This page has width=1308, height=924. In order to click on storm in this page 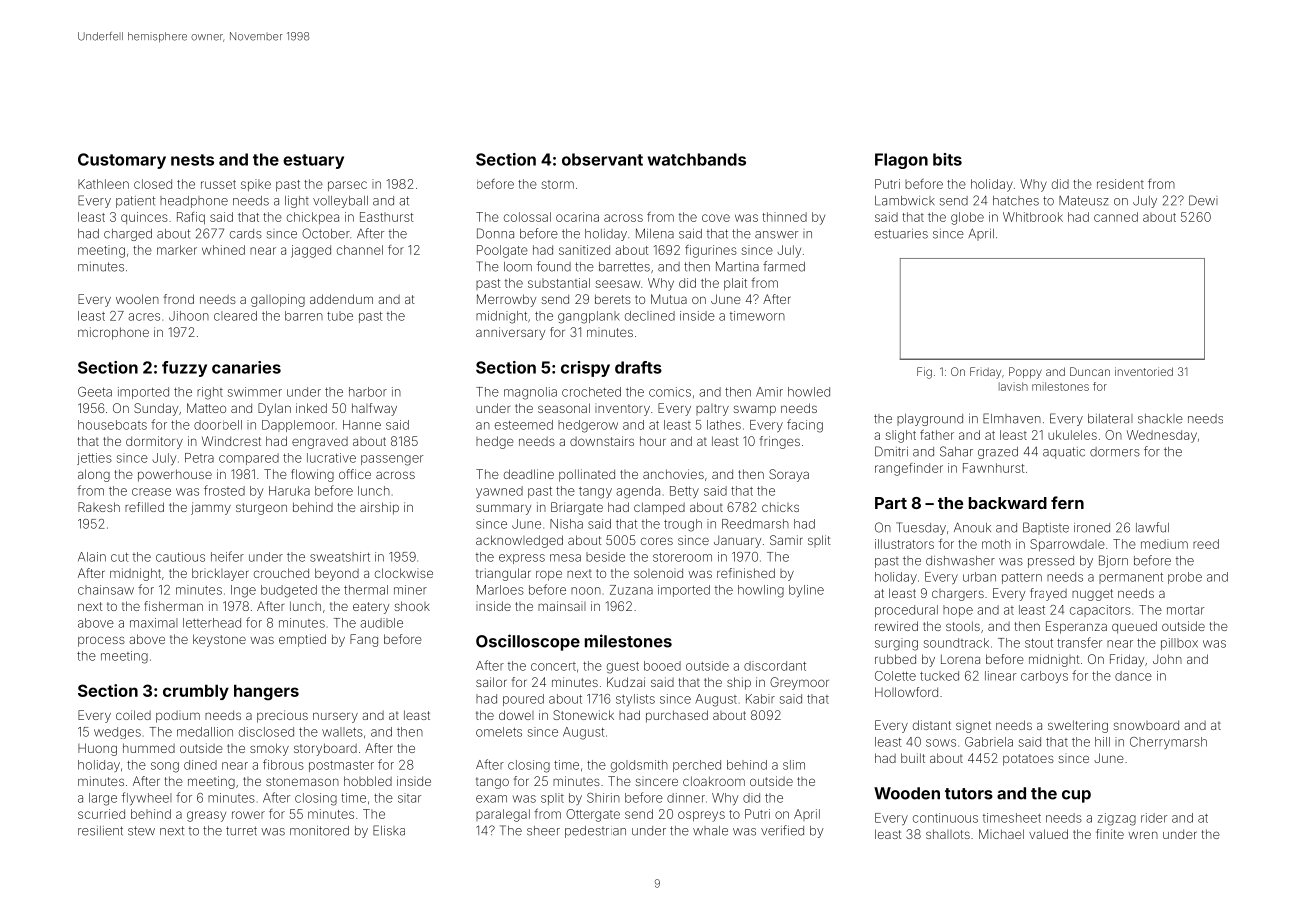, I will do `click(557, 184)`.
